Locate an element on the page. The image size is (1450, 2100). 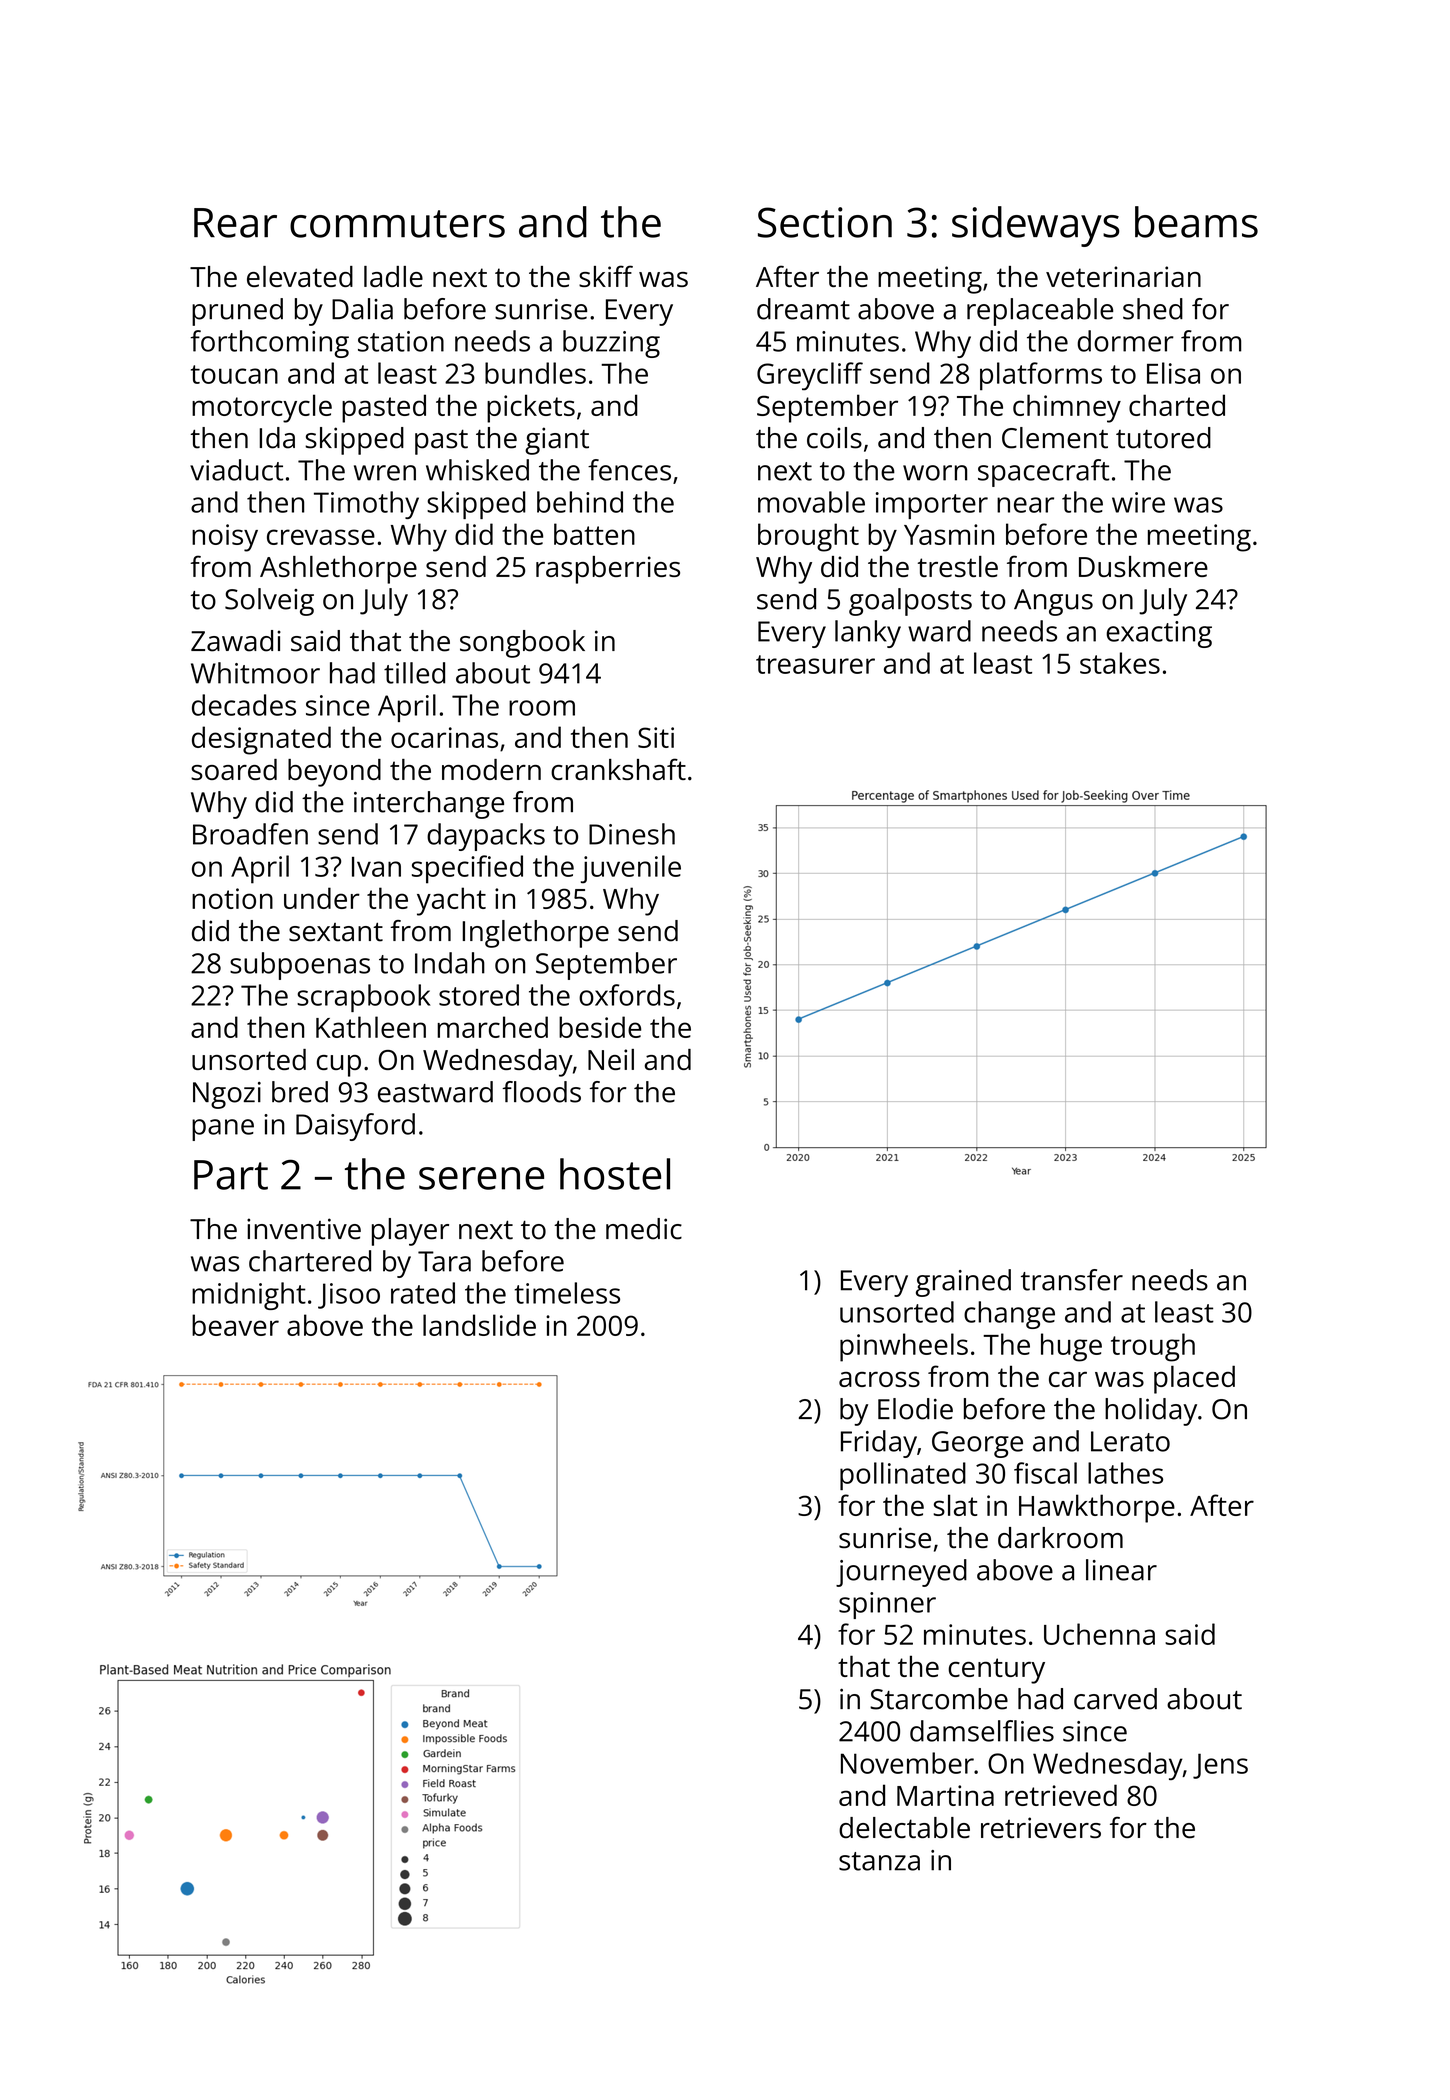
beams is located at coordinates (1196, 222).
